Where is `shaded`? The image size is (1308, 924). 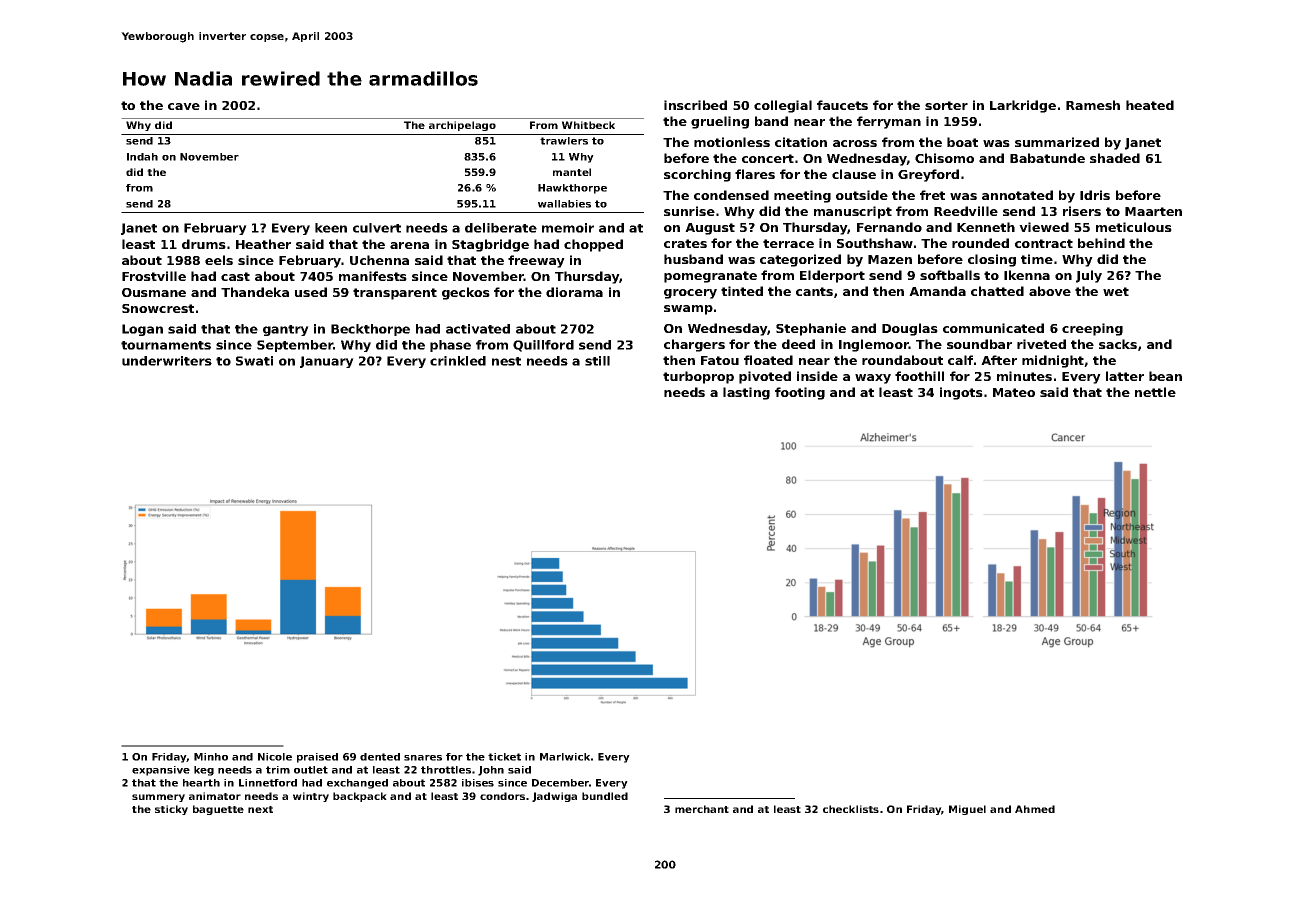 shaded is located at coordinates (1115, 158).
